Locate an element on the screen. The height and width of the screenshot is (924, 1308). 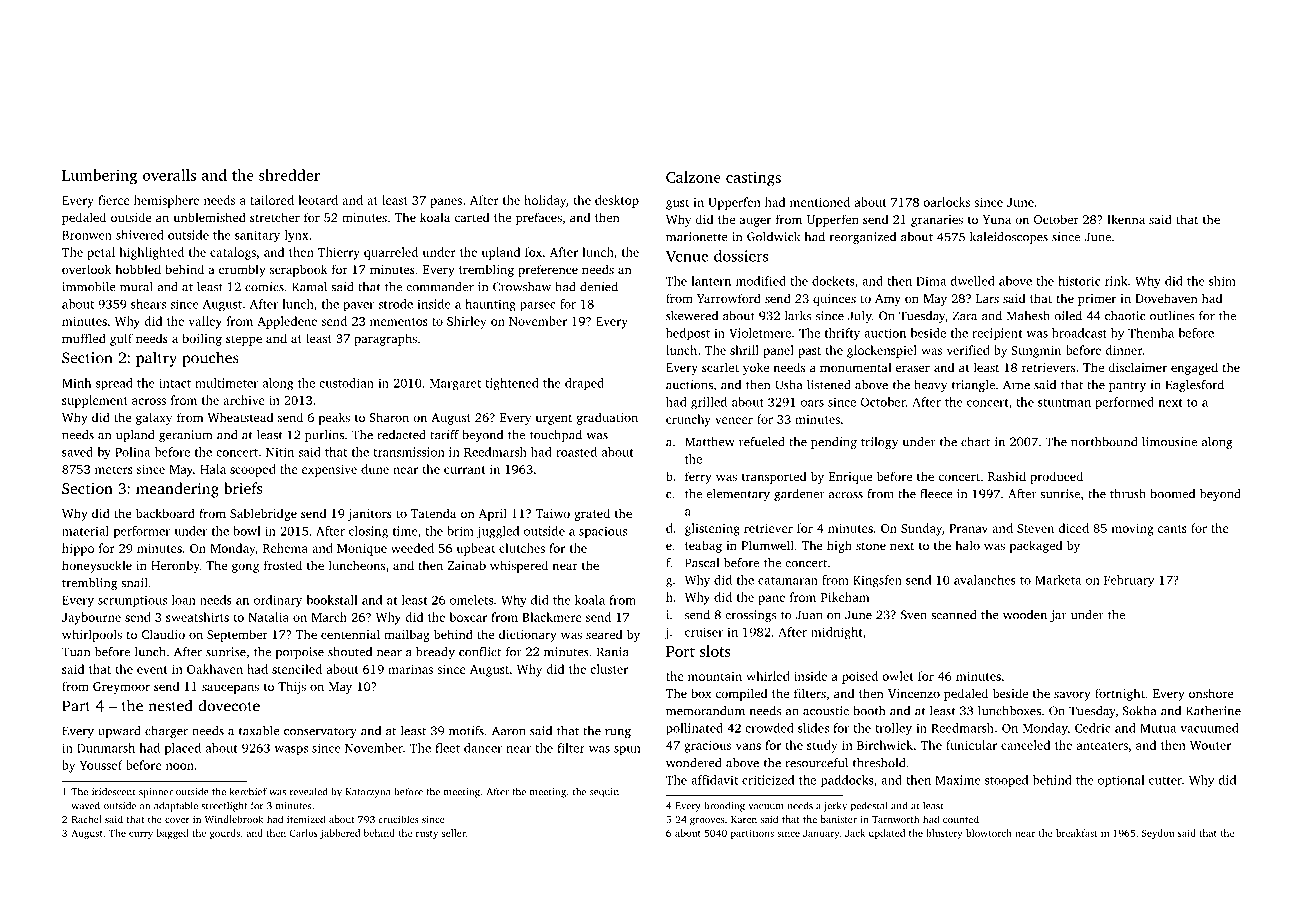
currant is located at coordinates (465, 470).
